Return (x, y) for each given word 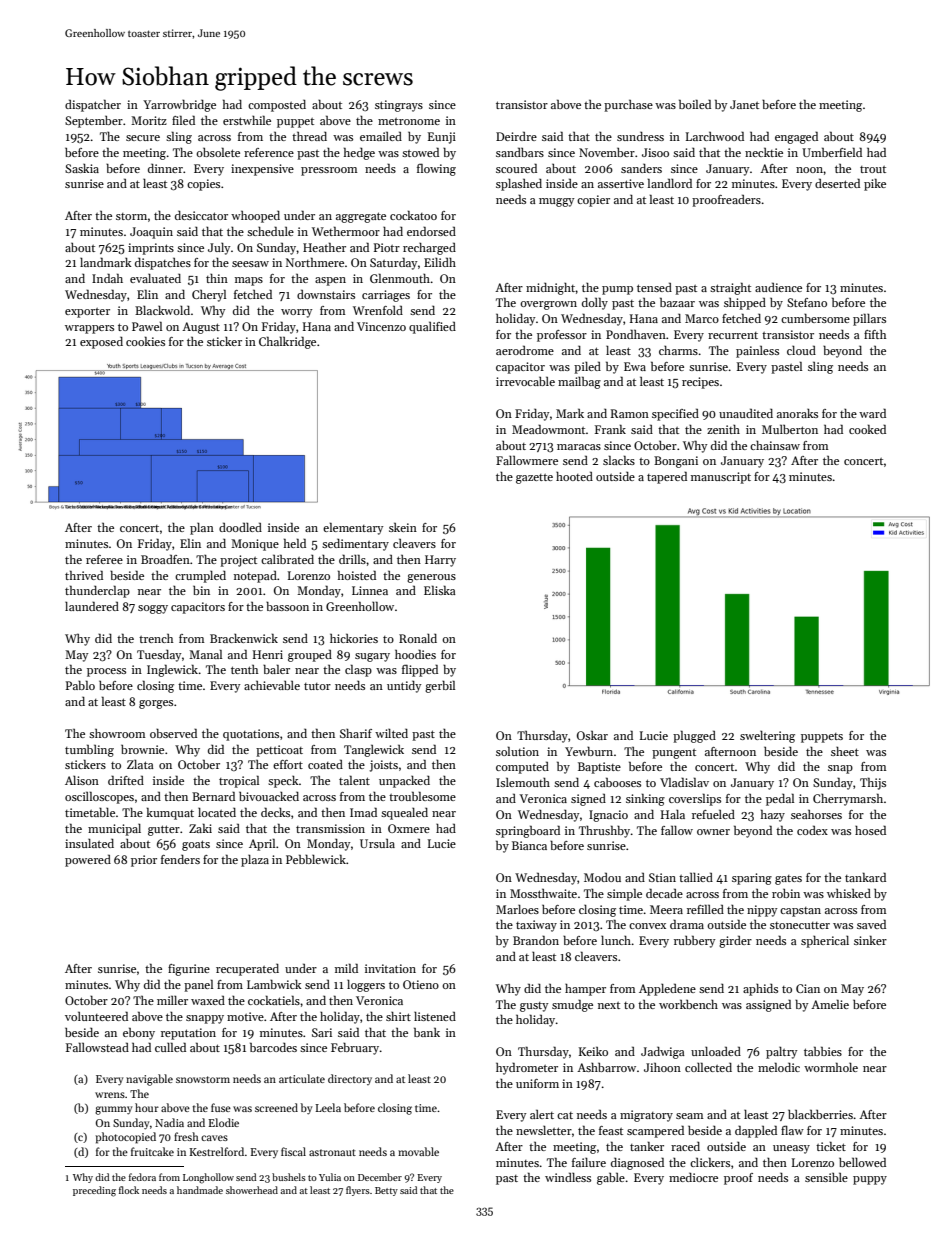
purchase (628, 105)
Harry (440, 561)
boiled (695, 104)
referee (104, 559)
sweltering (767, 737)
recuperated (247, 970)
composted (277, 106)
